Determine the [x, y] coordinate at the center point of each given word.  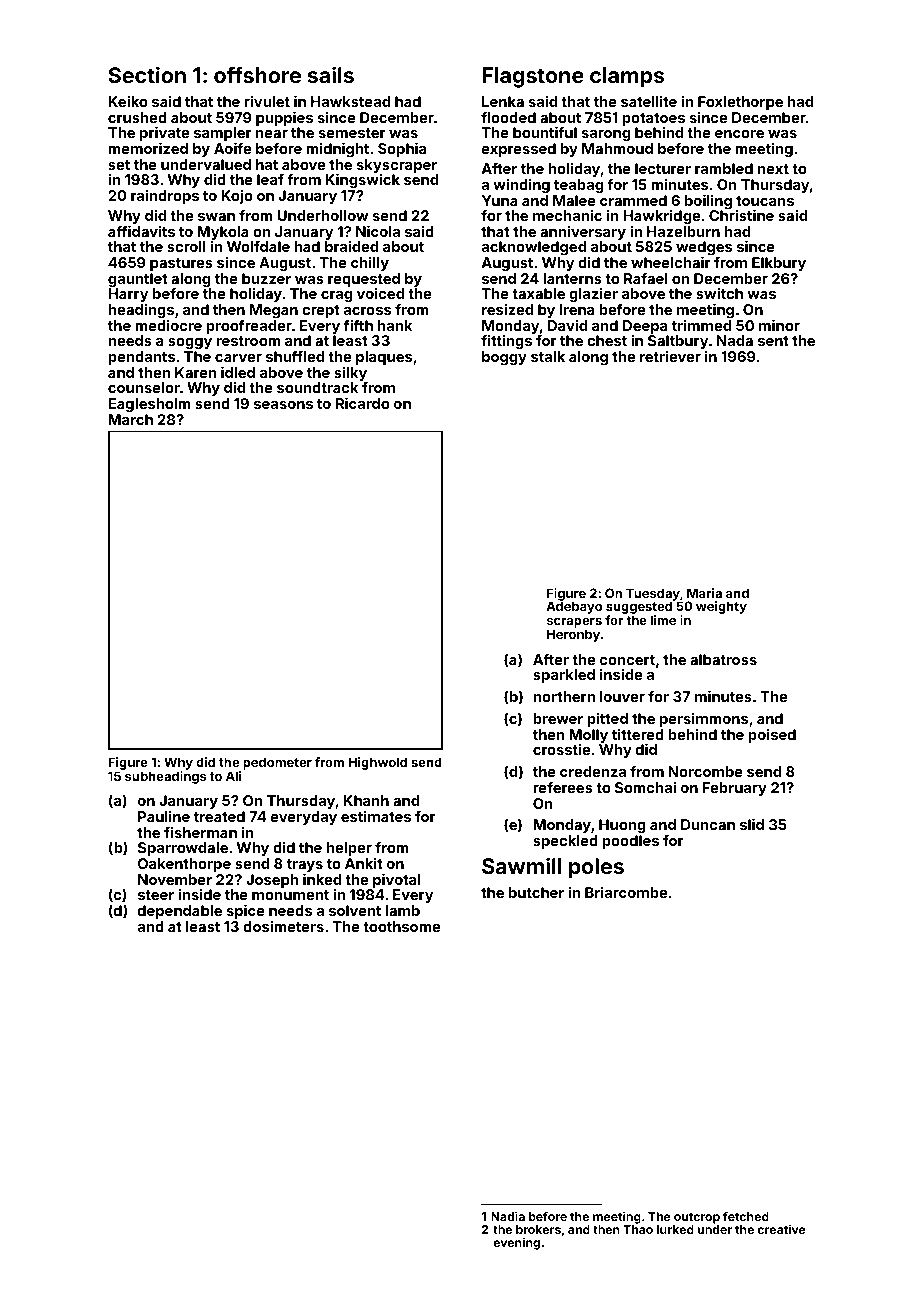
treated [219, 816]
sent [773, 341]
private [164, 133]
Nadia [508, 1216]
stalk [548, 356]
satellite [649, 101]
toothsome [401, 926]
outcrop [697, 1218]
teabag [578, 186]
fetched [746, 1216]
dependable [180, 912]
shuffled [295, 356]
